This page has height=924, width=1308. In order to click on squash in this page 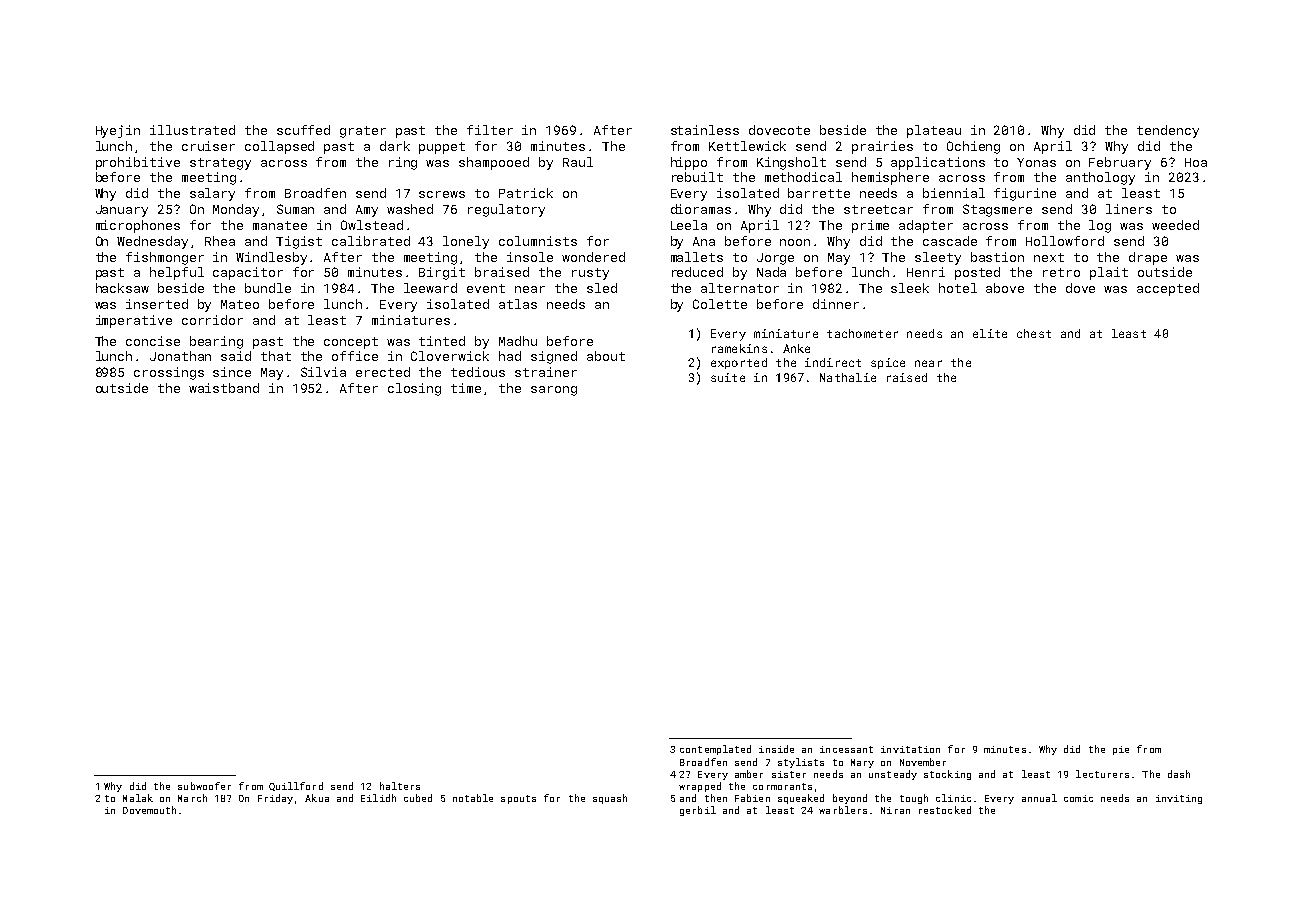, I will do `click(610, 799)`.
